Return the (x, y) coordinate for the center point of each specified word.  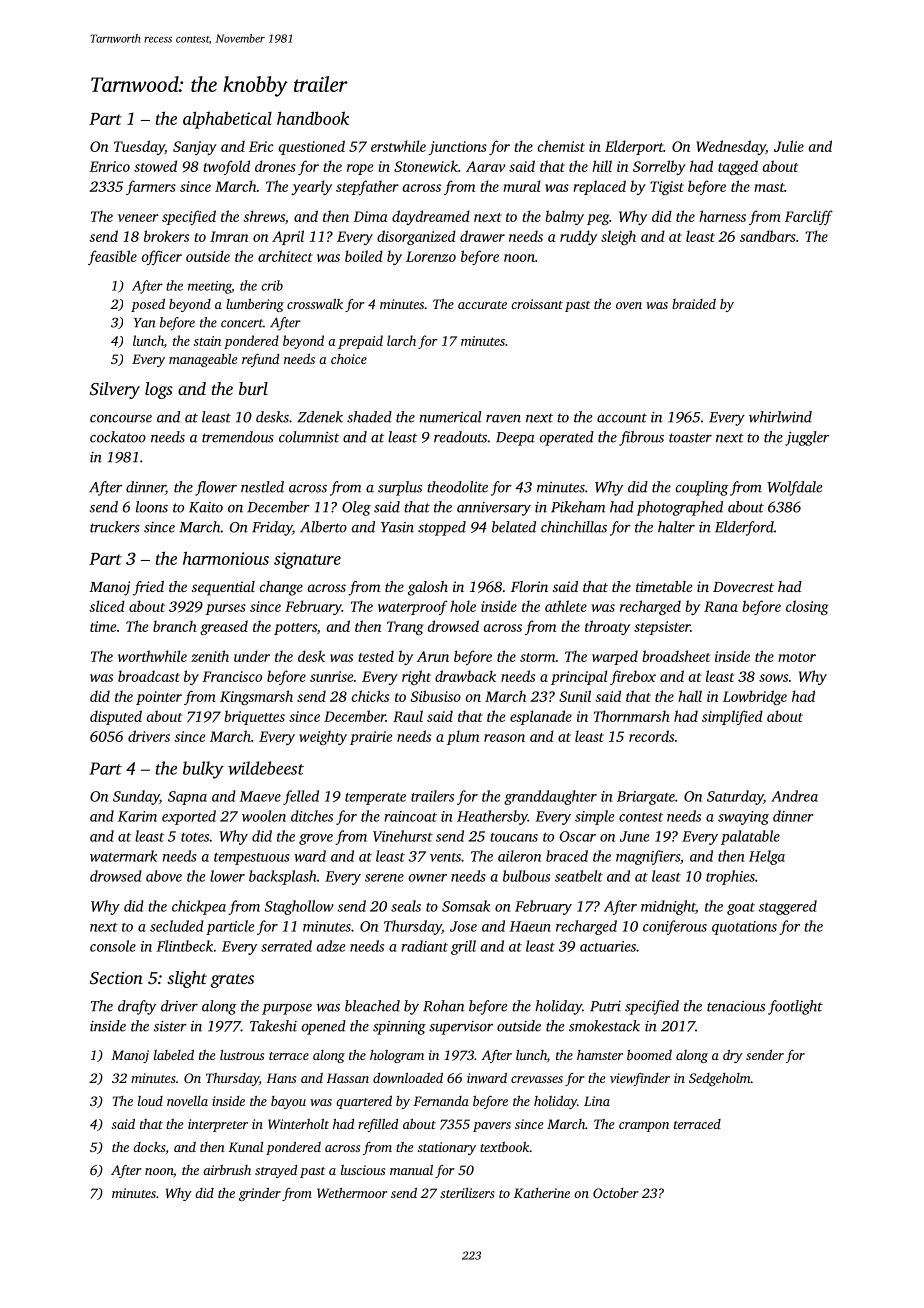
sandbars (768, 236)
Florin (529, 586)
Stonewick (426, 166)
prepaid (360, 342)
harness (722, 216)
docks (149, 1147)
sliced (107, 606)
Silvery (115, 390)
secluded (177, 926)
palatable (750, 837)
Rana (721, 606)
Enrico (109, 166)
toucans (514, 837)
